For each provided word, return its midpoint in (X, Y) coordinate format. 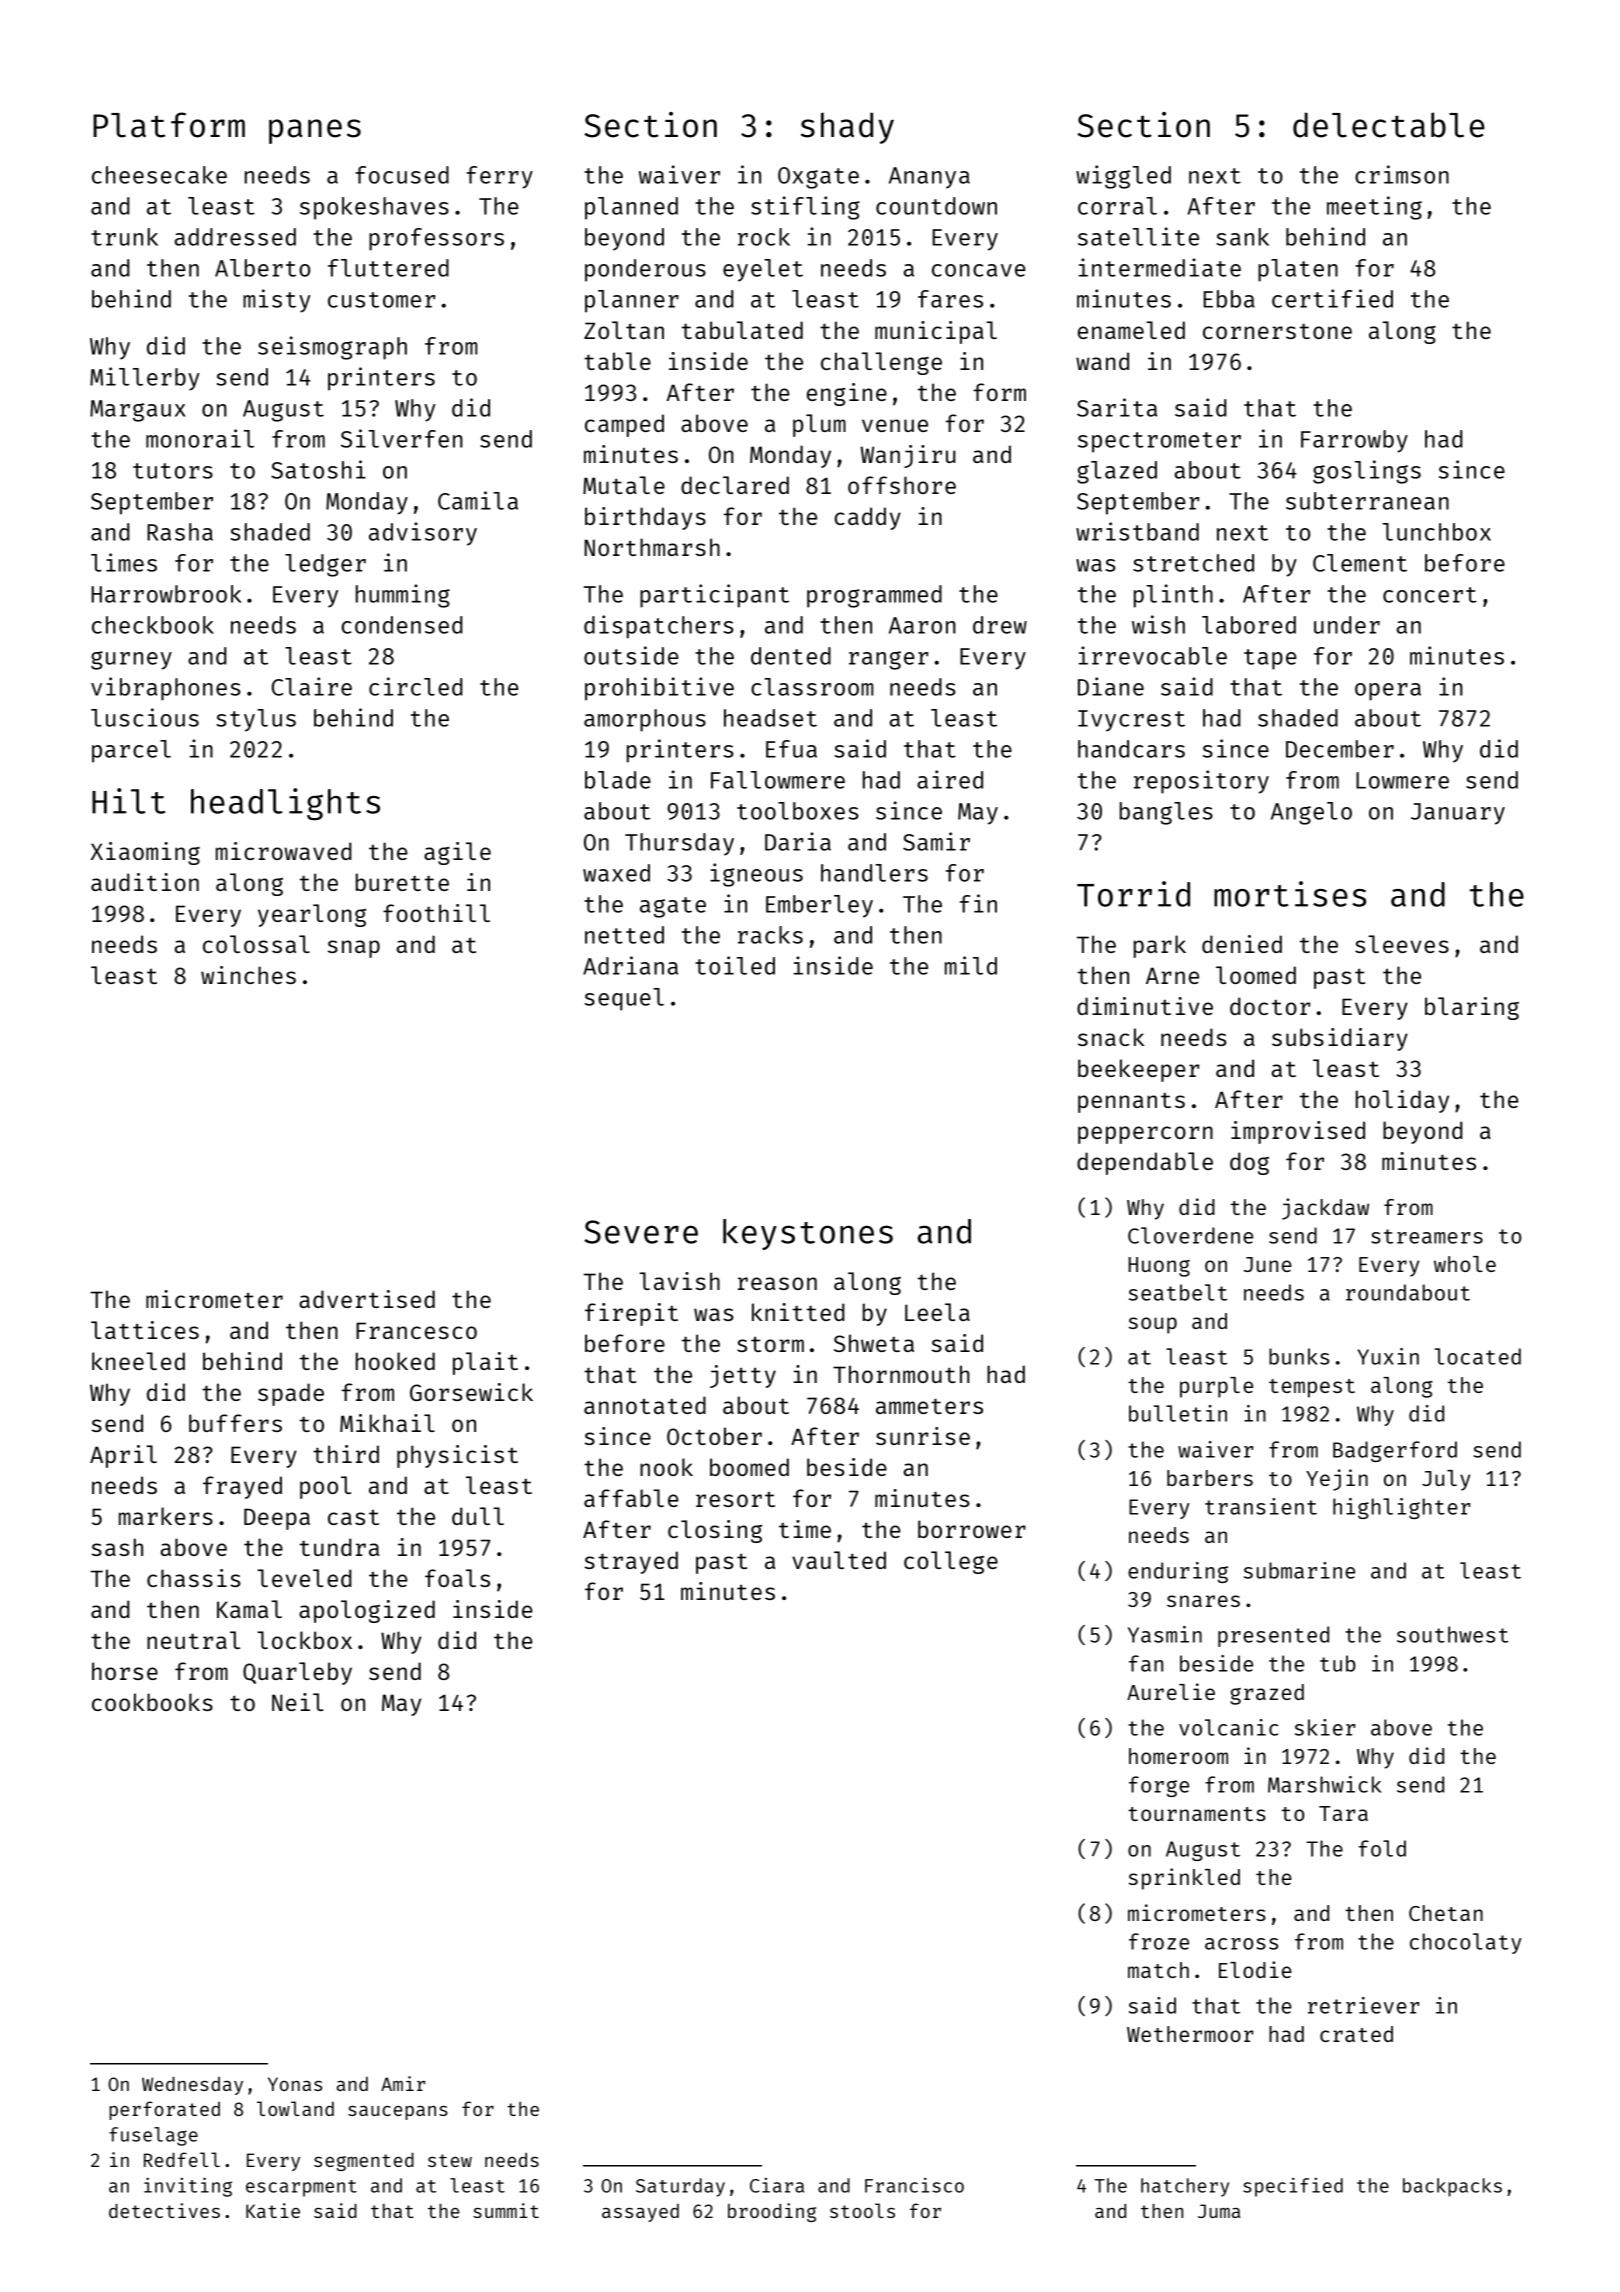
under (1347, 625)
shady (847, 128)
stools (862, 2210)
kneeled (138, 1361)
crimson (1402, 174)
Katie (273, 2210)
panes (315, 131)
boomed (749, 1467)
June (1268, 1264)
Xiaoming (145, 853)
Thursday (679, 844)
